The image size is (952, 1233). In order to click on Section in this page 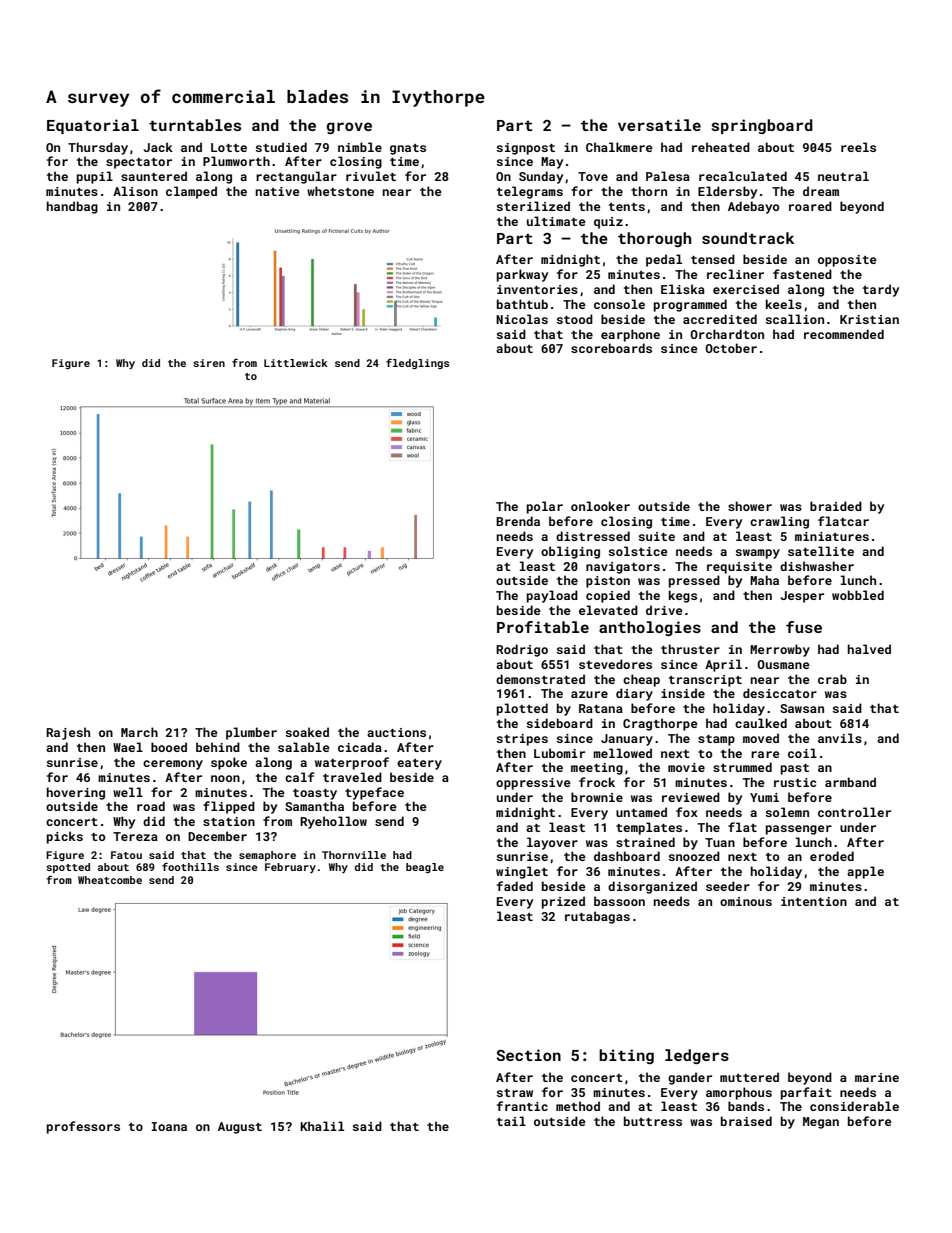, I will do `click(528, 1055)`.
